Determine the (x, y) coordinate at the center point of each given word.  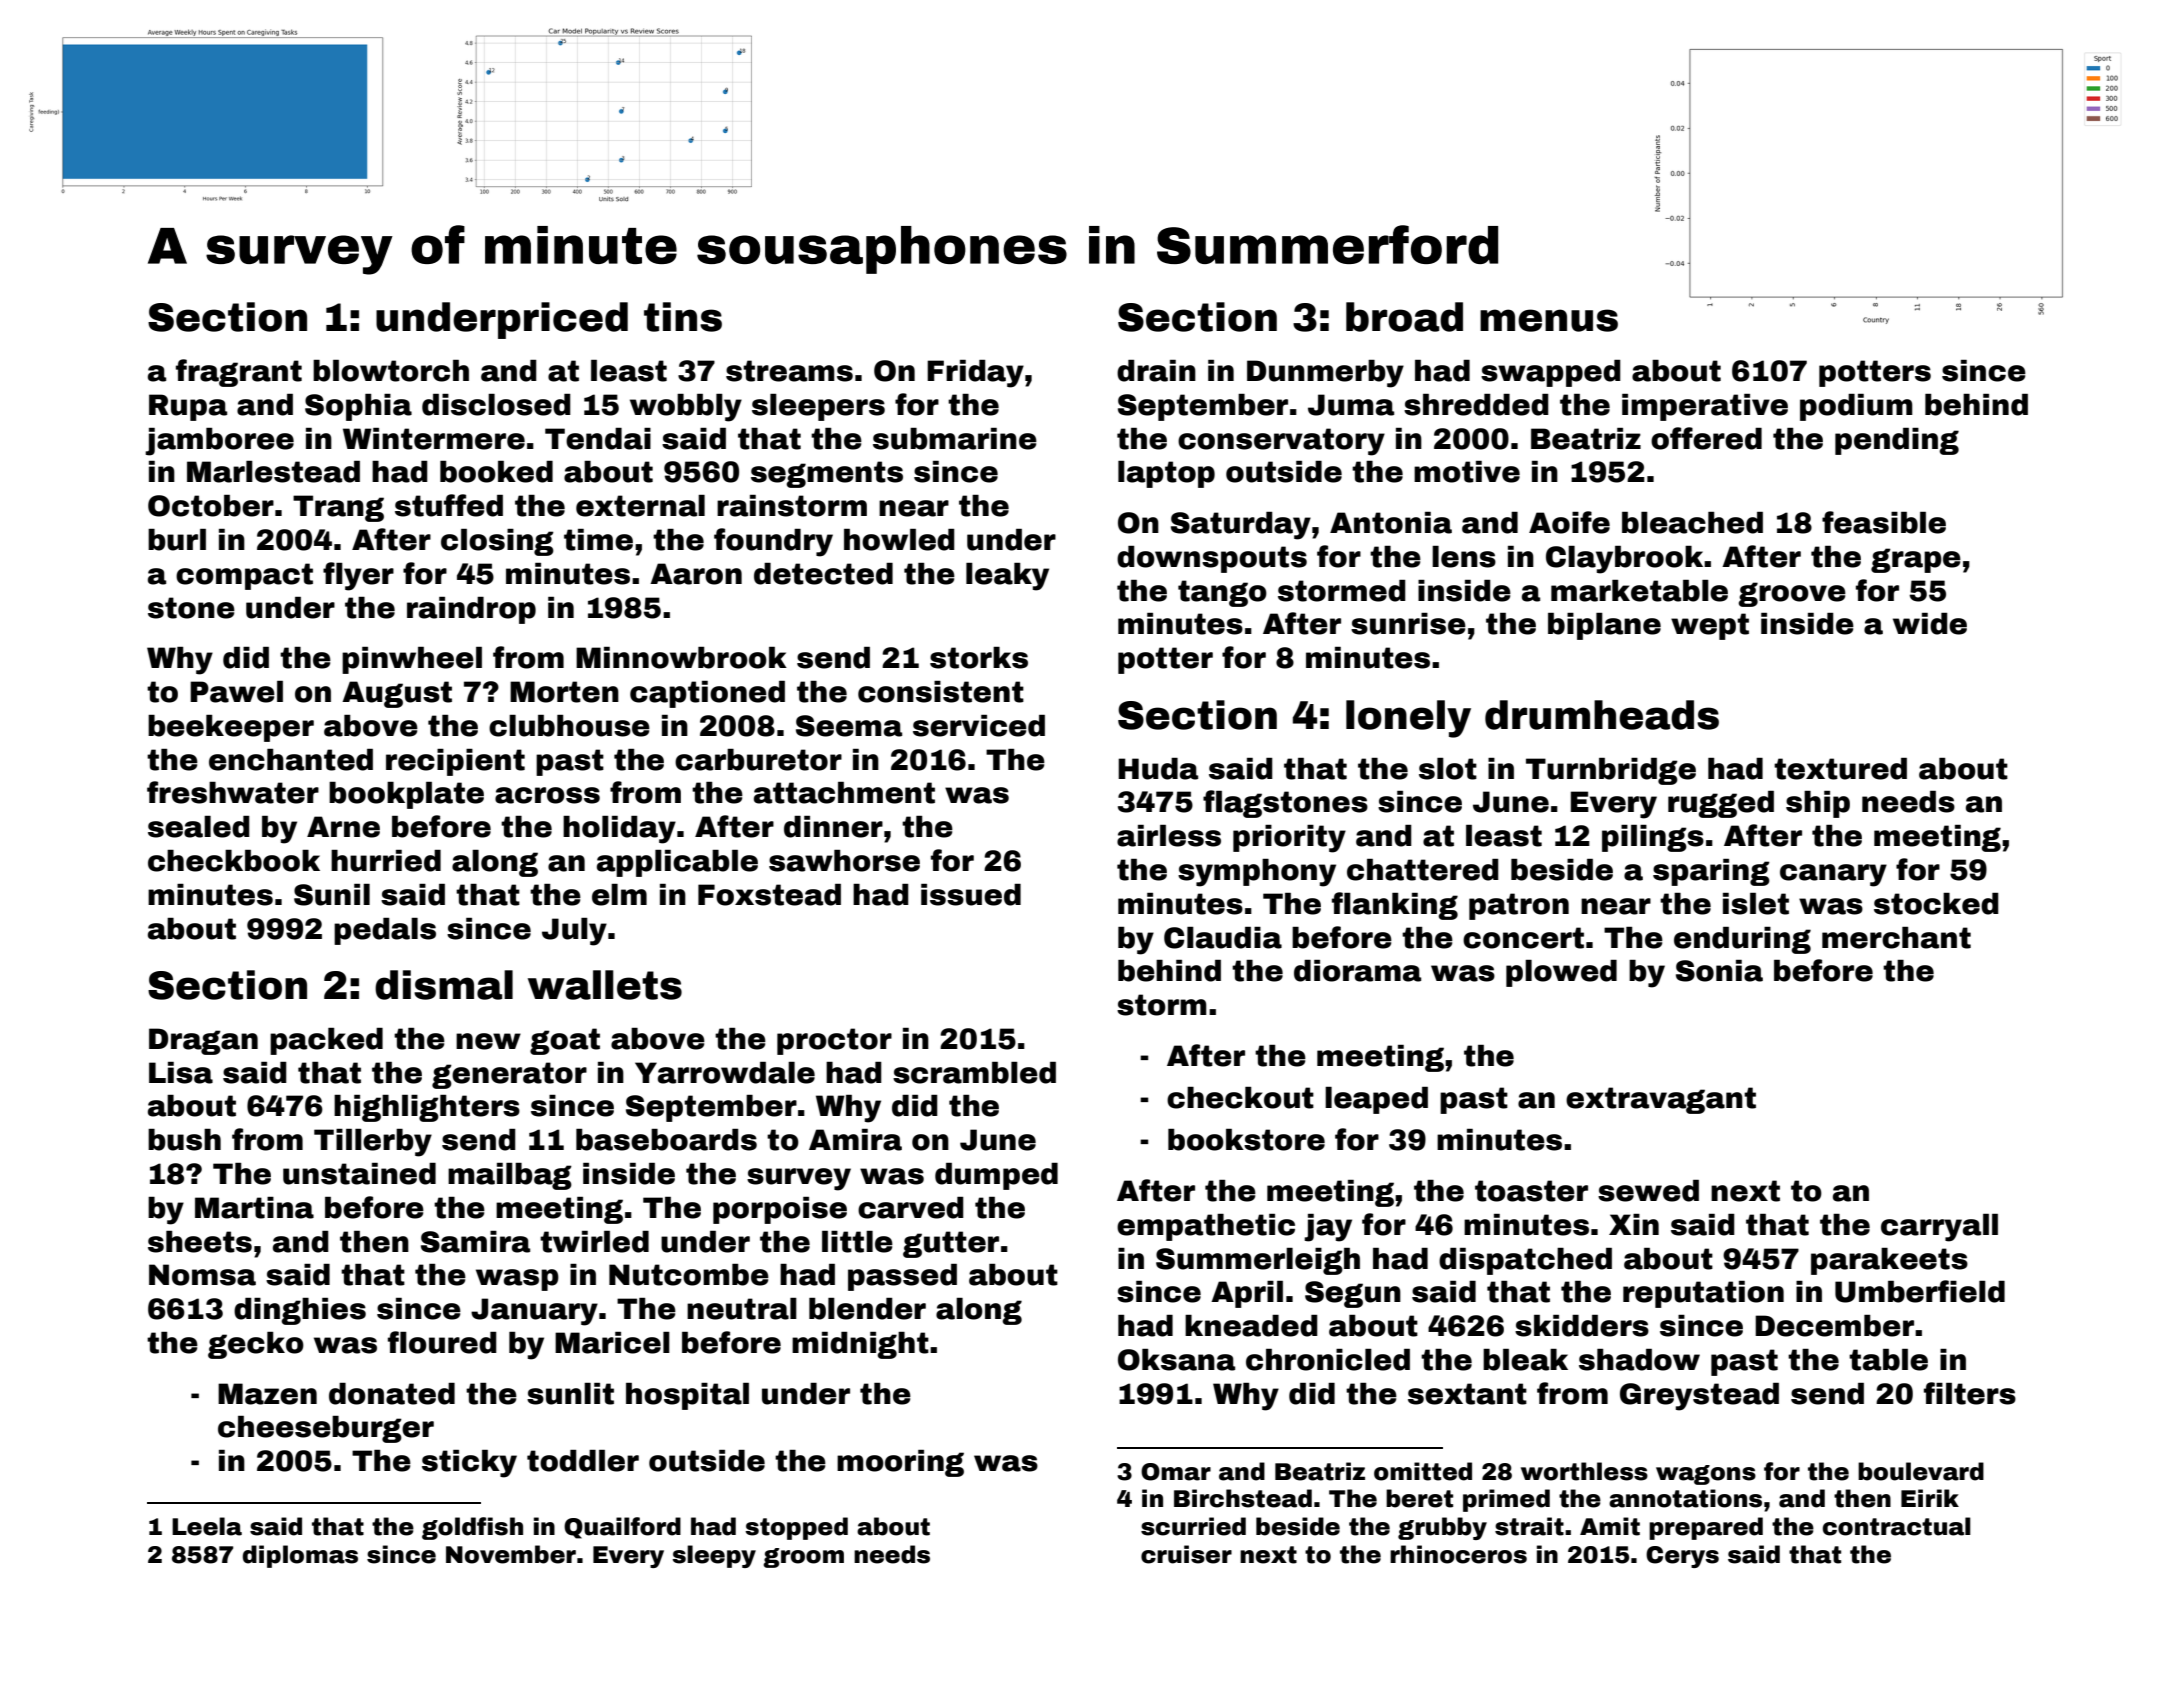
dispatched (1525, 1261)
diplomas (300, 1556)
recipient (455, 762)
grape (1916, 560)
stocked (1936, 904)
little (857, 1242)
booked (496, 472)
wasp (517, 1280)
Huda (1158, 769)
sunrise (1408, 624)
